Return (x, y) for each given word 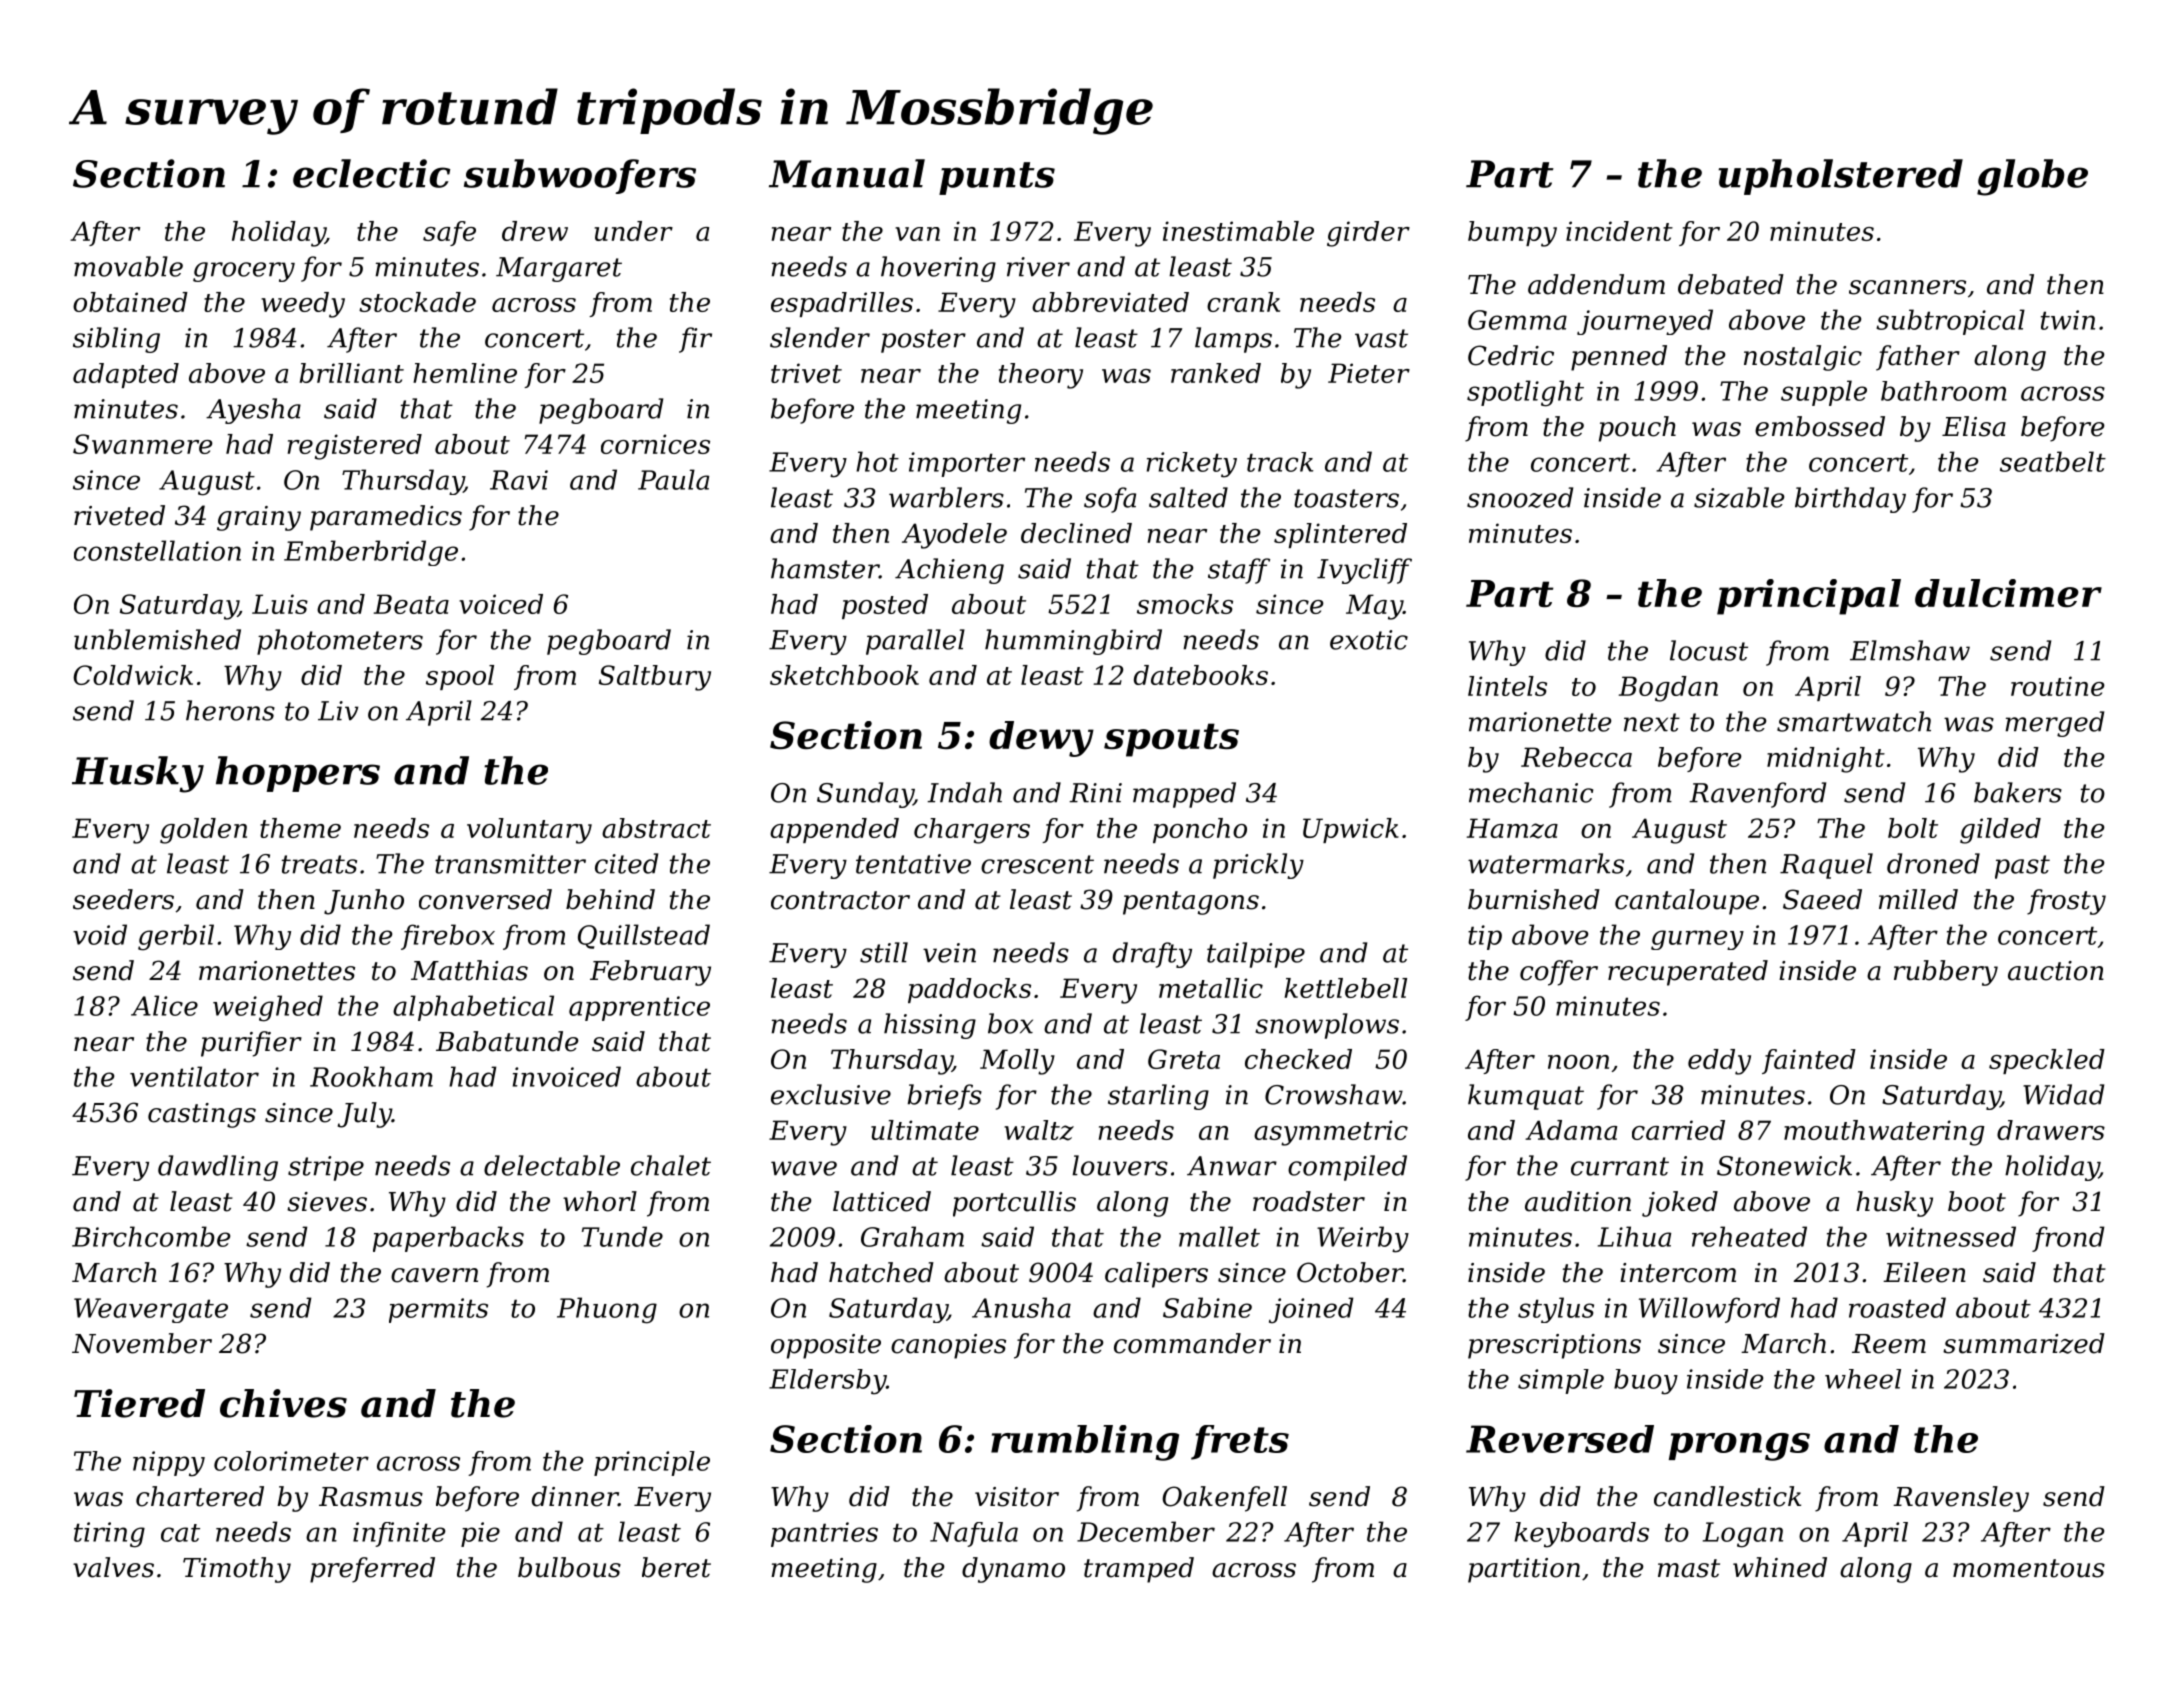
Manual (847, 173)
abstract (656, 828)
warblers (946, 497)
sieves (327, 1202)
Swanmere (142, 444)
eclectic (371, 173)
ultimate (925, 1130)
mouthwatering (1884, 1133)
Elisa (1974, 426)
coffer (1559, 973)
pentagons (1191, 903)
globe (2032, 177)
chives (283, 1403)
